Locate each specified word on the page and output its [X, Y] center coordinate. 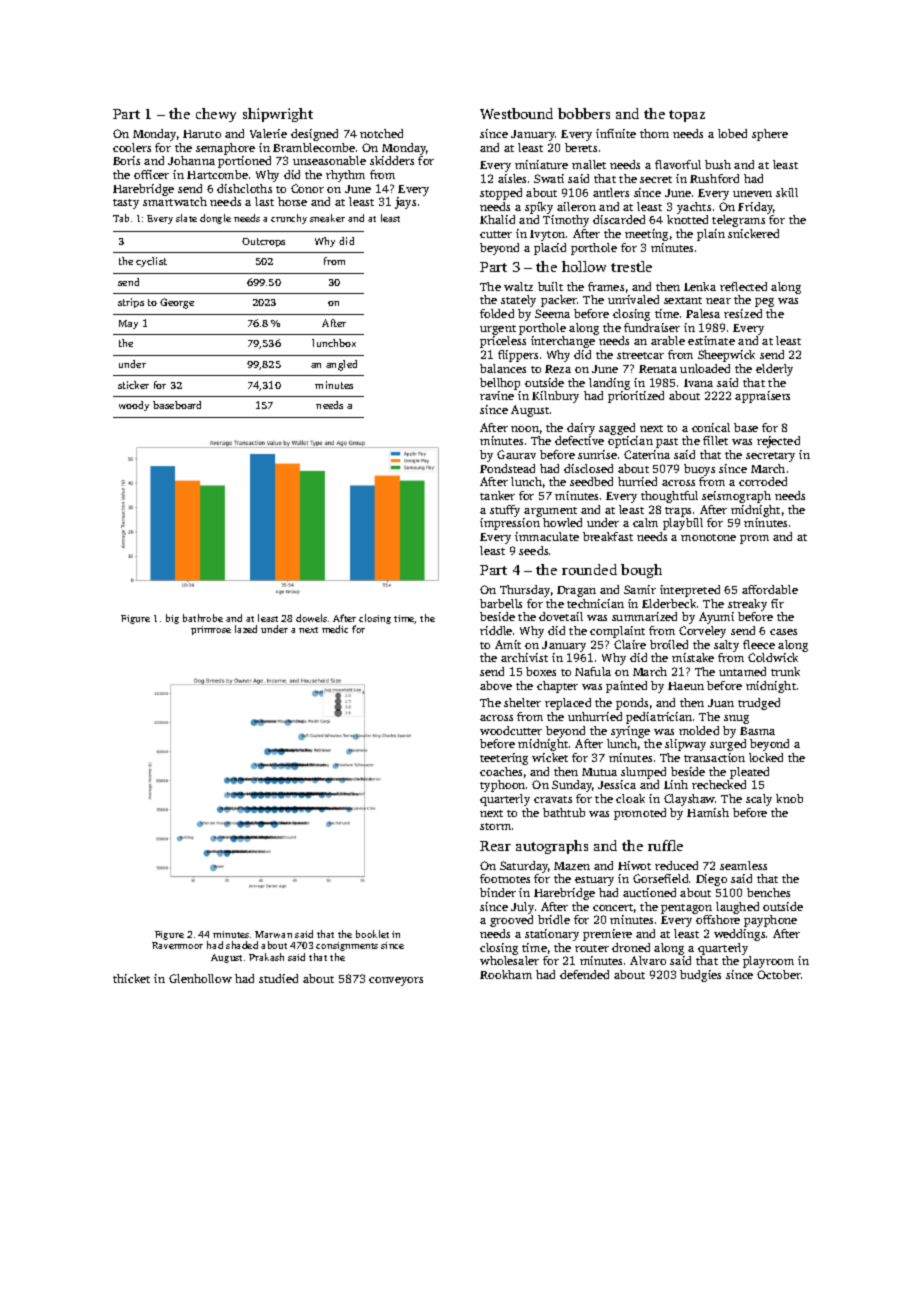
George [177, 303]
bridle [554, 919]
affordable [770, 589]
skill [787, 192]
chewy [216, 115]
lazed [246, 629]
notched [381, 133]
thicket [131, 978]
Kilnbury [555, 397]
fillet [715, 440]
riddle [496, 630]
